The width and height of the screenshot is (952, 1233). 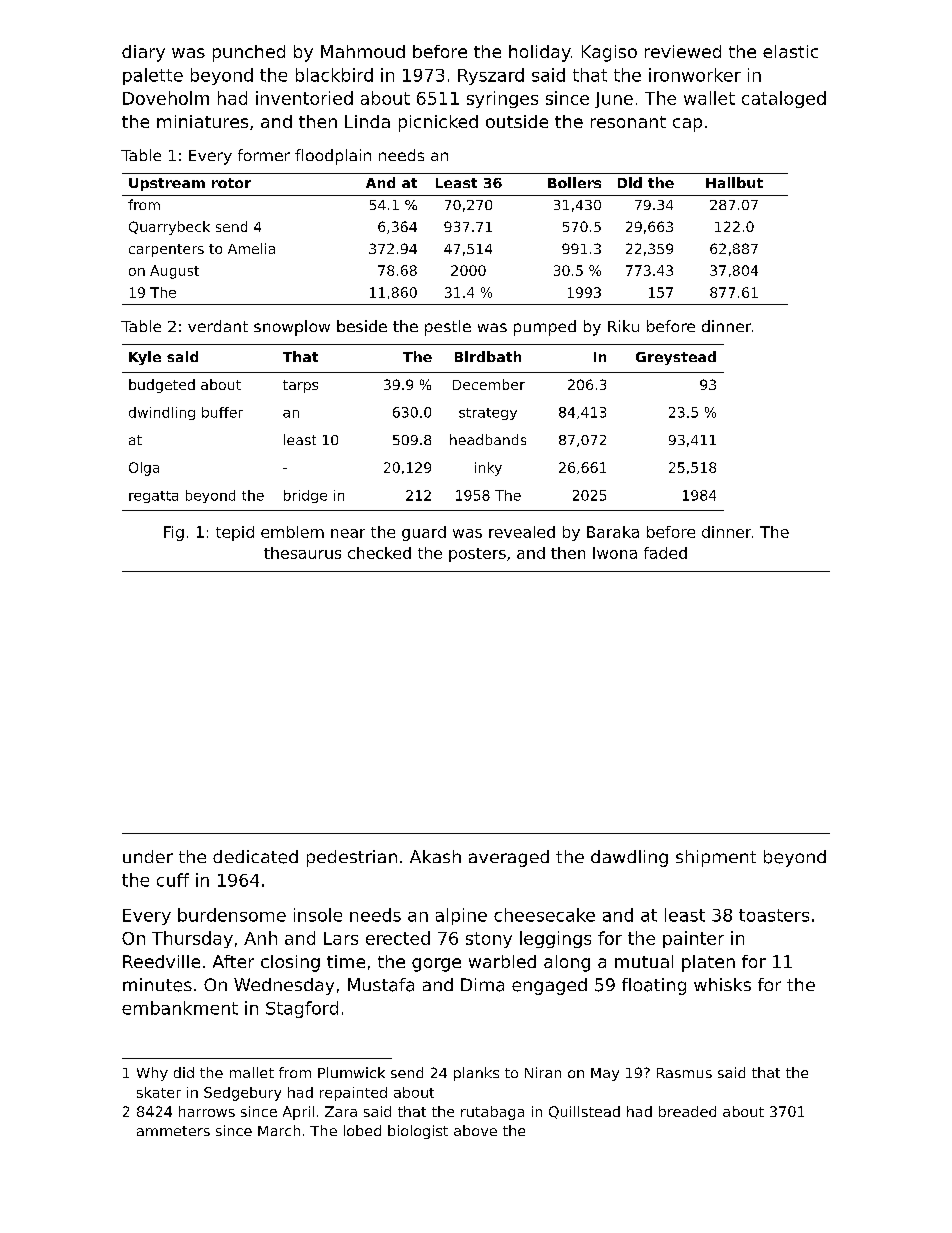 What do you see at coordinates (489, 384) in the screenshot?
I see `December` at bounding box center [489, 384].
